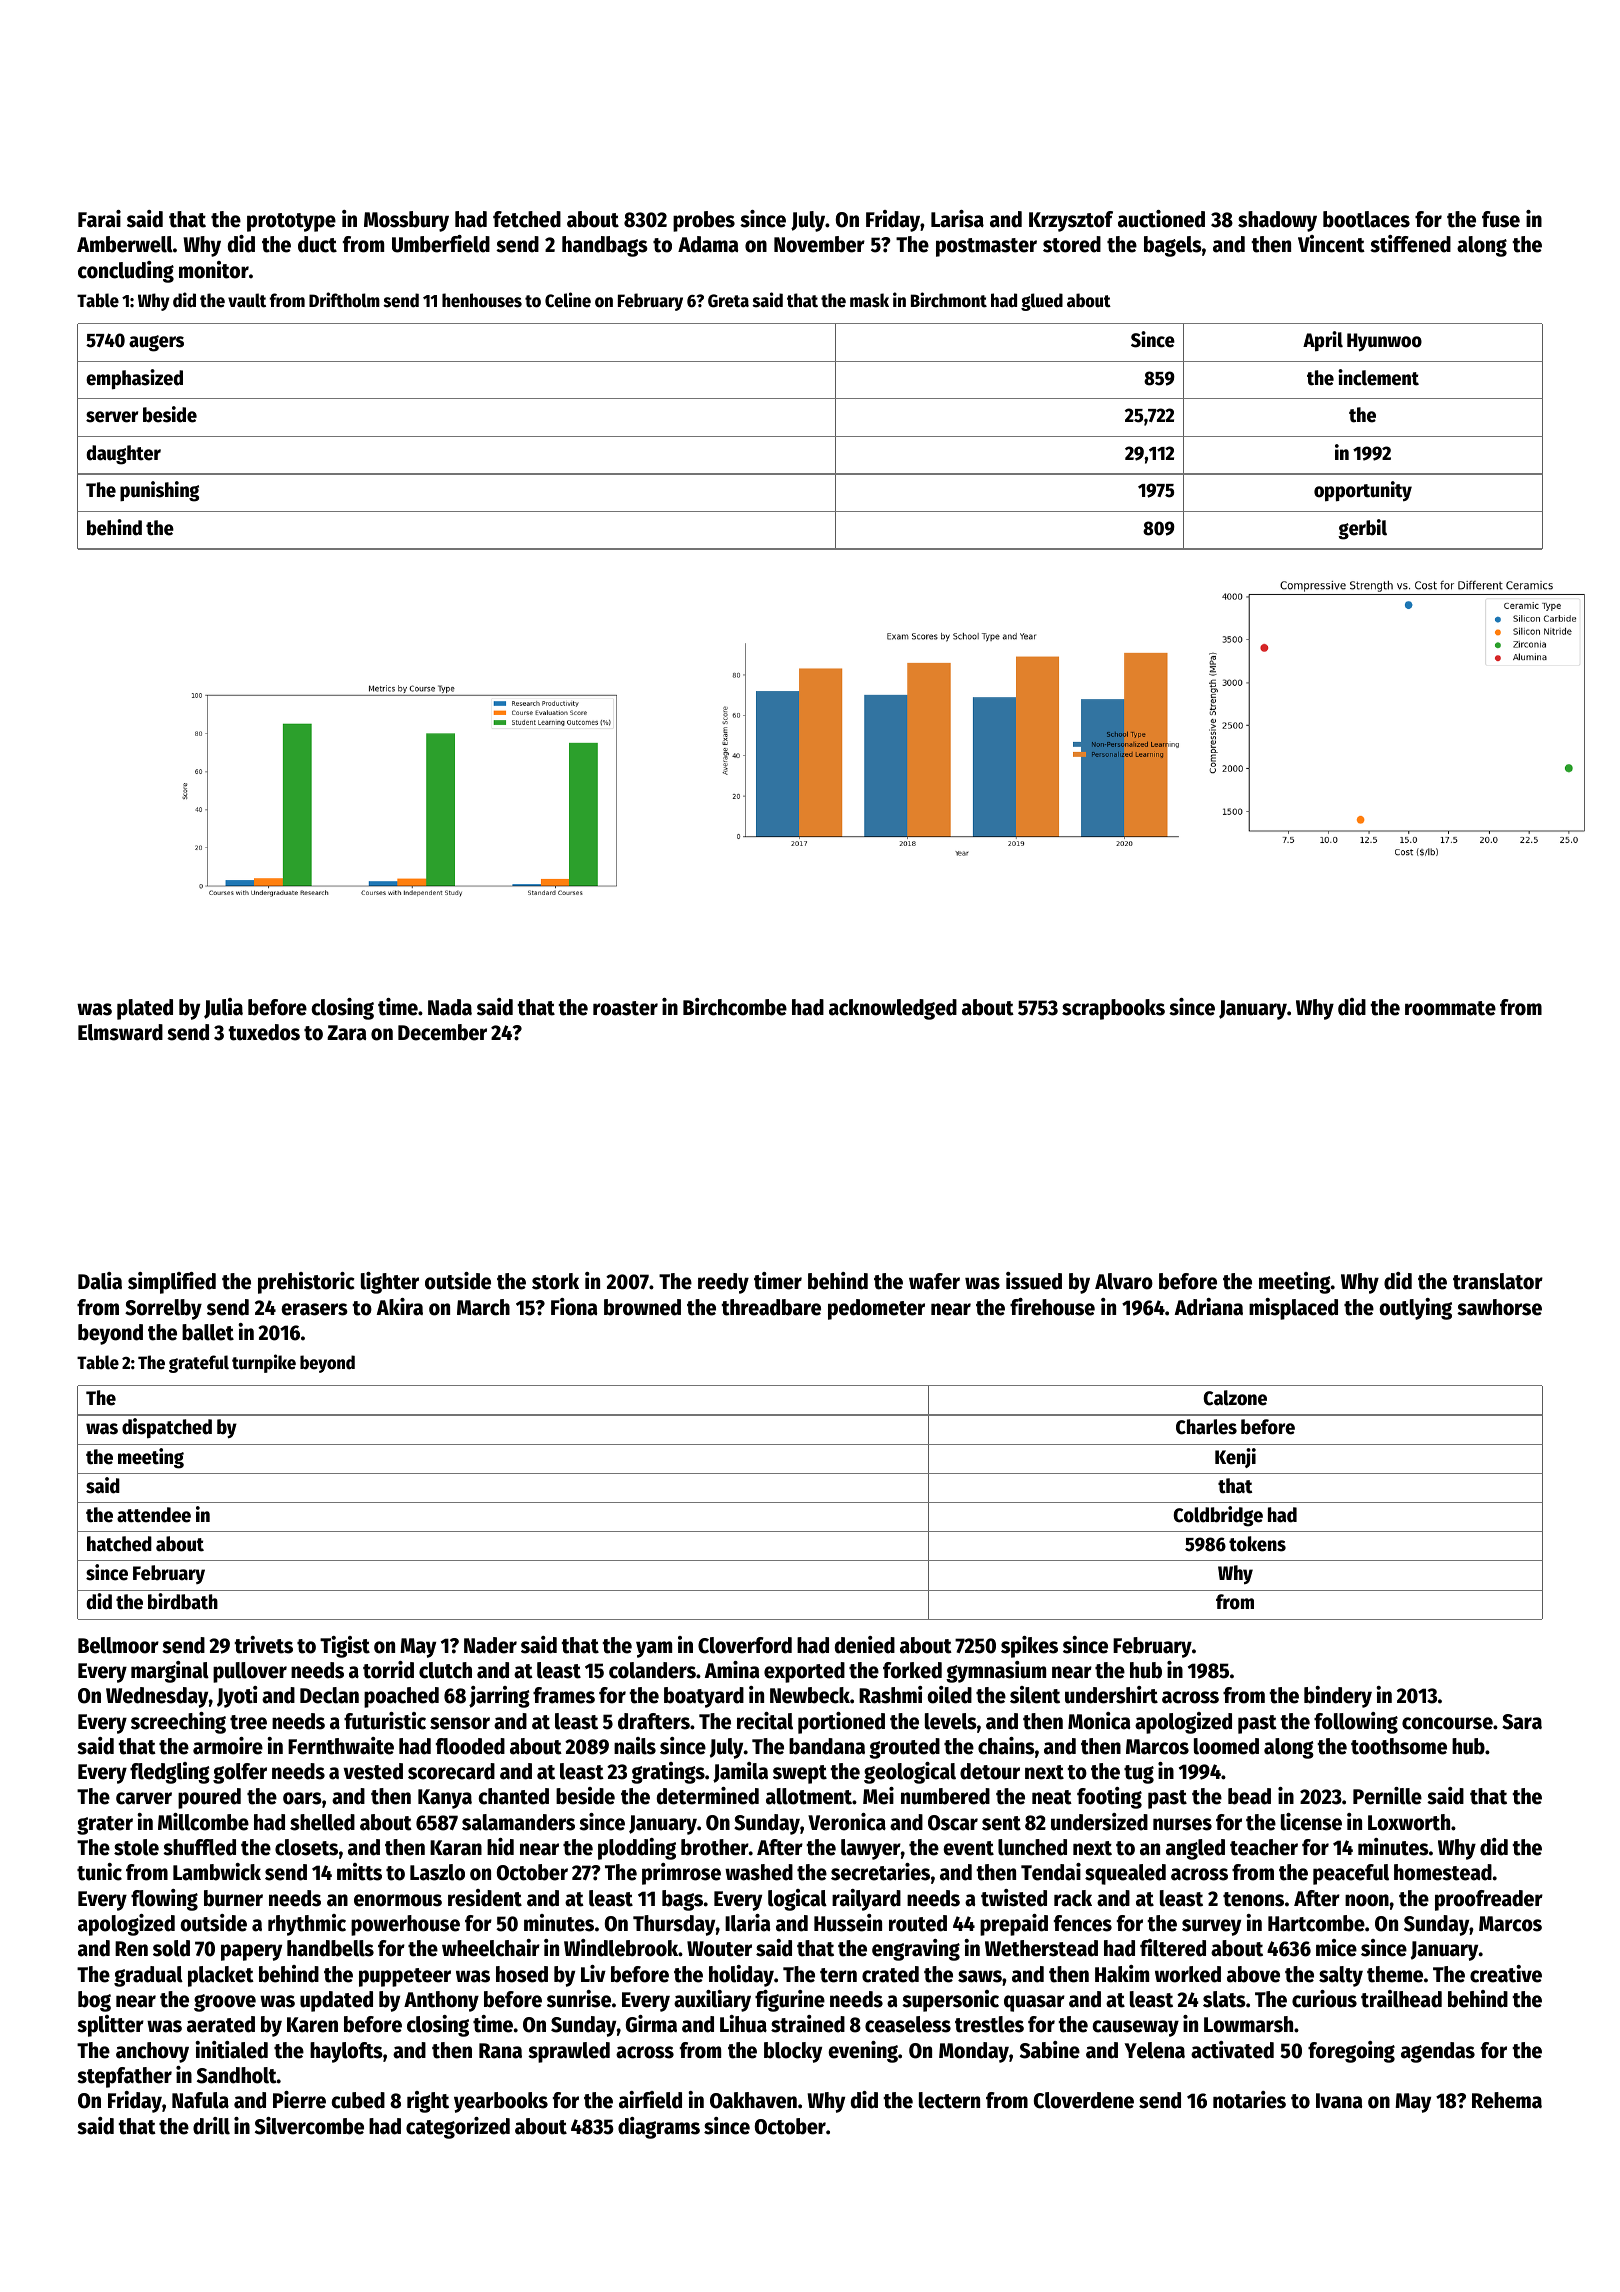 Image resolution: width=1620 pixels, height=2292 pixels. What do you see at coordinates (163, 1309) in the image?
I see `Sorrelby` at bounding box center [163, 1309].
